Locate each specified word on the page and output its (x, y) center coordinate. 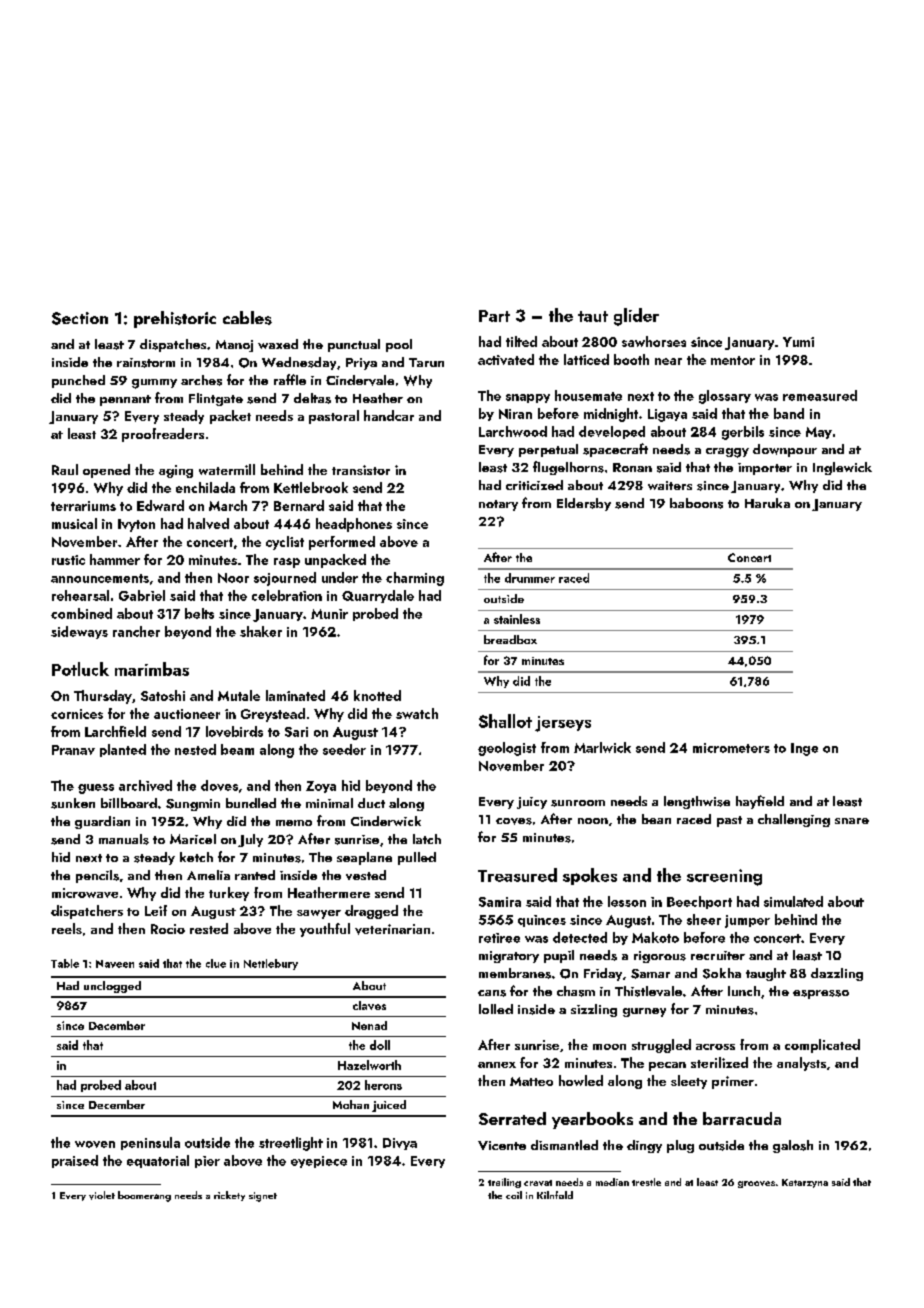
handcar (389, 415)
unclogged (112, 987)
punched (78, 381)
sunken (73, 803)
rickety (229, 1196)
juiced (389, 1106)
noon (593, 821)
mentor (733, 360)
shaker (261, 631)
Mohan (351, 1104)
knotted (377, 695)
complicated (822, 1046)
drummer (530, 578)
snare (852, 821)
